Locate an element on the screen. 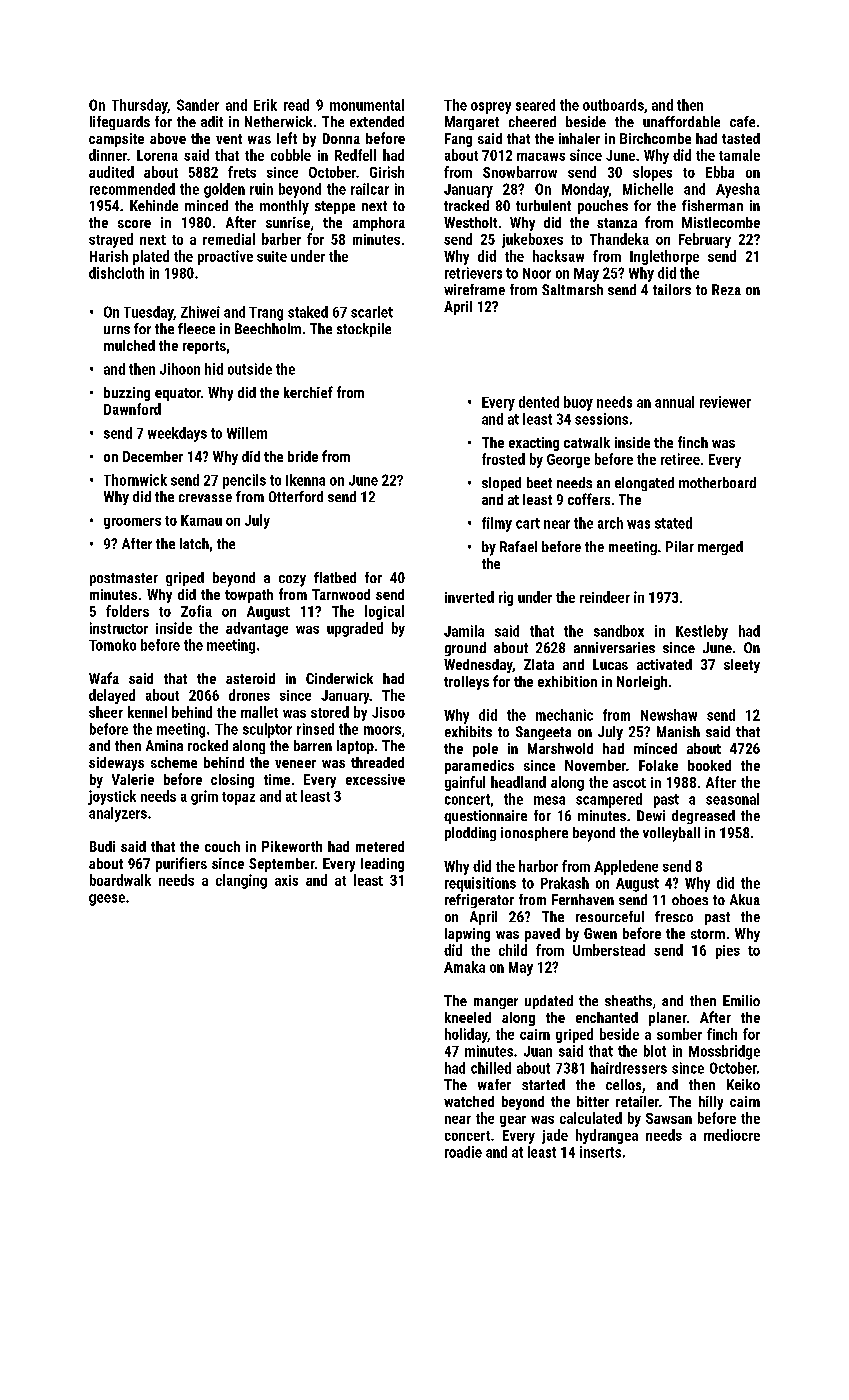  sideways is located at coordinates (116, 764).
